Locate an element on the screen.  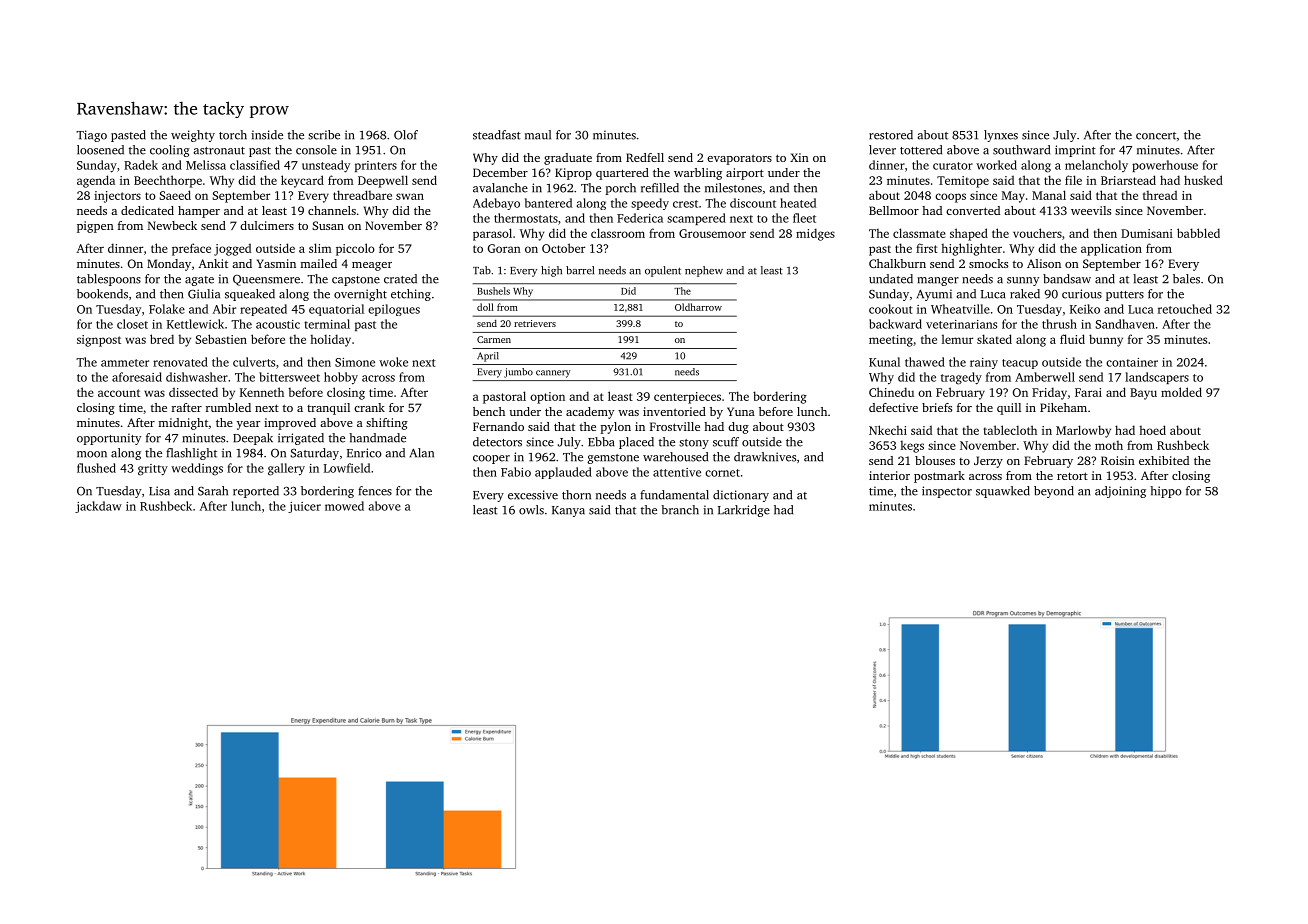
retrievers is located at coordinates (535, 323).
